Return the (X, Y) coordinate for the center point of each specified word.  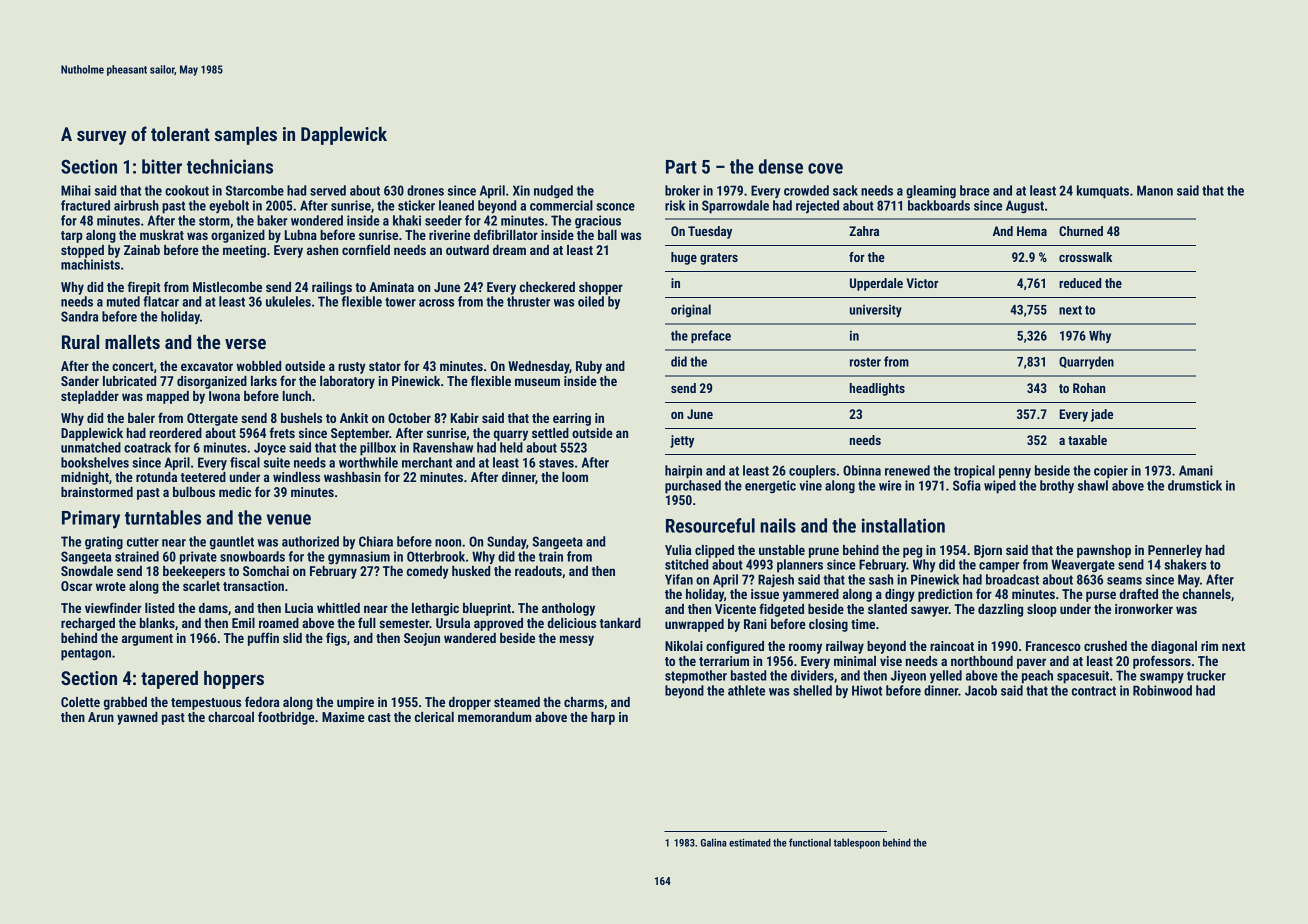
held (511, 447)
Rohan (1089, 388)
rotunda (156, 477)
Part (681, 167)
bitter (162, 166)
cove (825, 168)
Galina (714, 842)
